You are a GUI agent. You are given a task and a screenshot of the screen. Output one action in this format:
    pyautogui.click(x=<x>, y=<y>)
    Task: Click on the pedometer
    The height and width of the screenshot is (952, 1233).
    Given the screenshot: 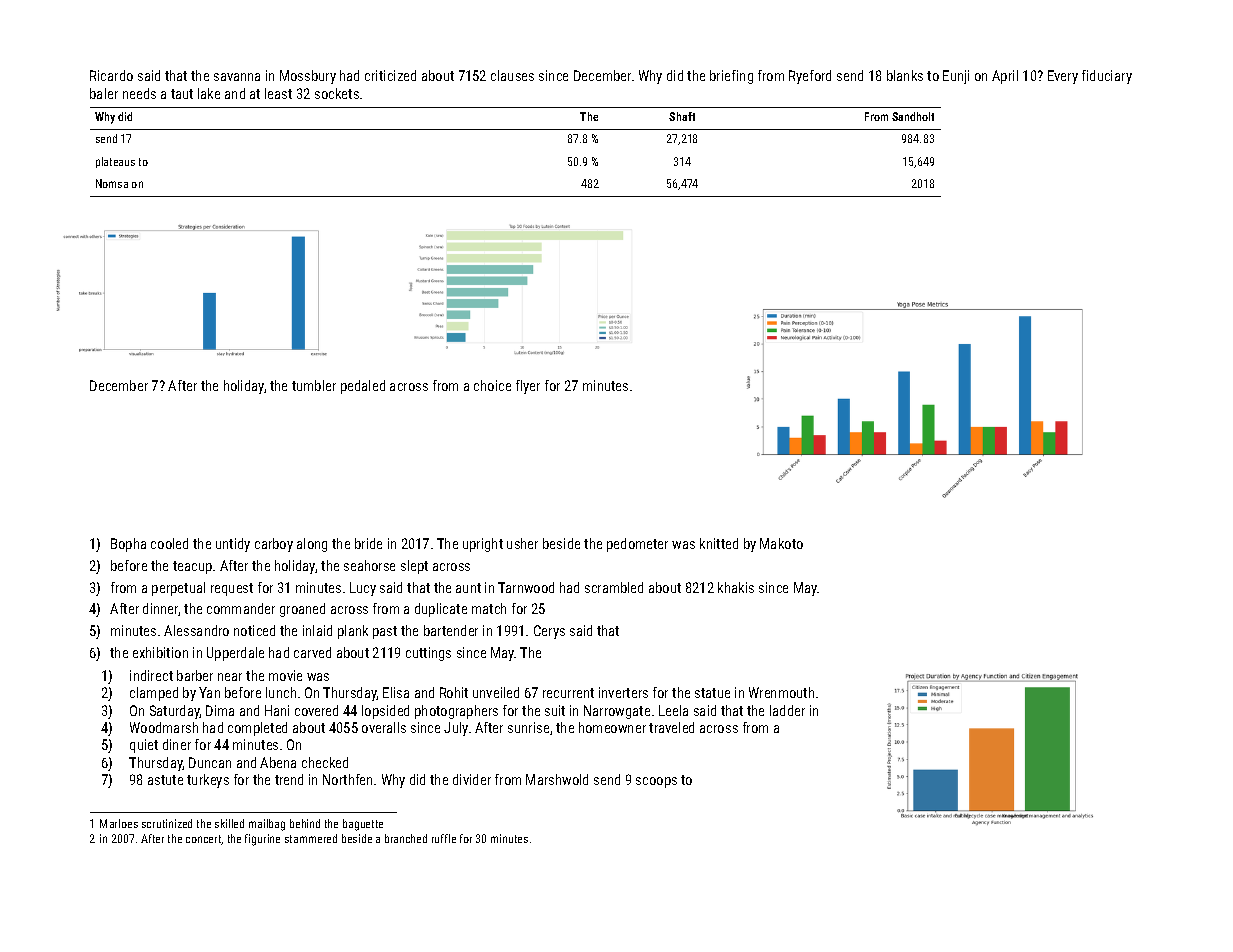 What is the action you would take?
    pyautogui.click(x=637, y=545)
